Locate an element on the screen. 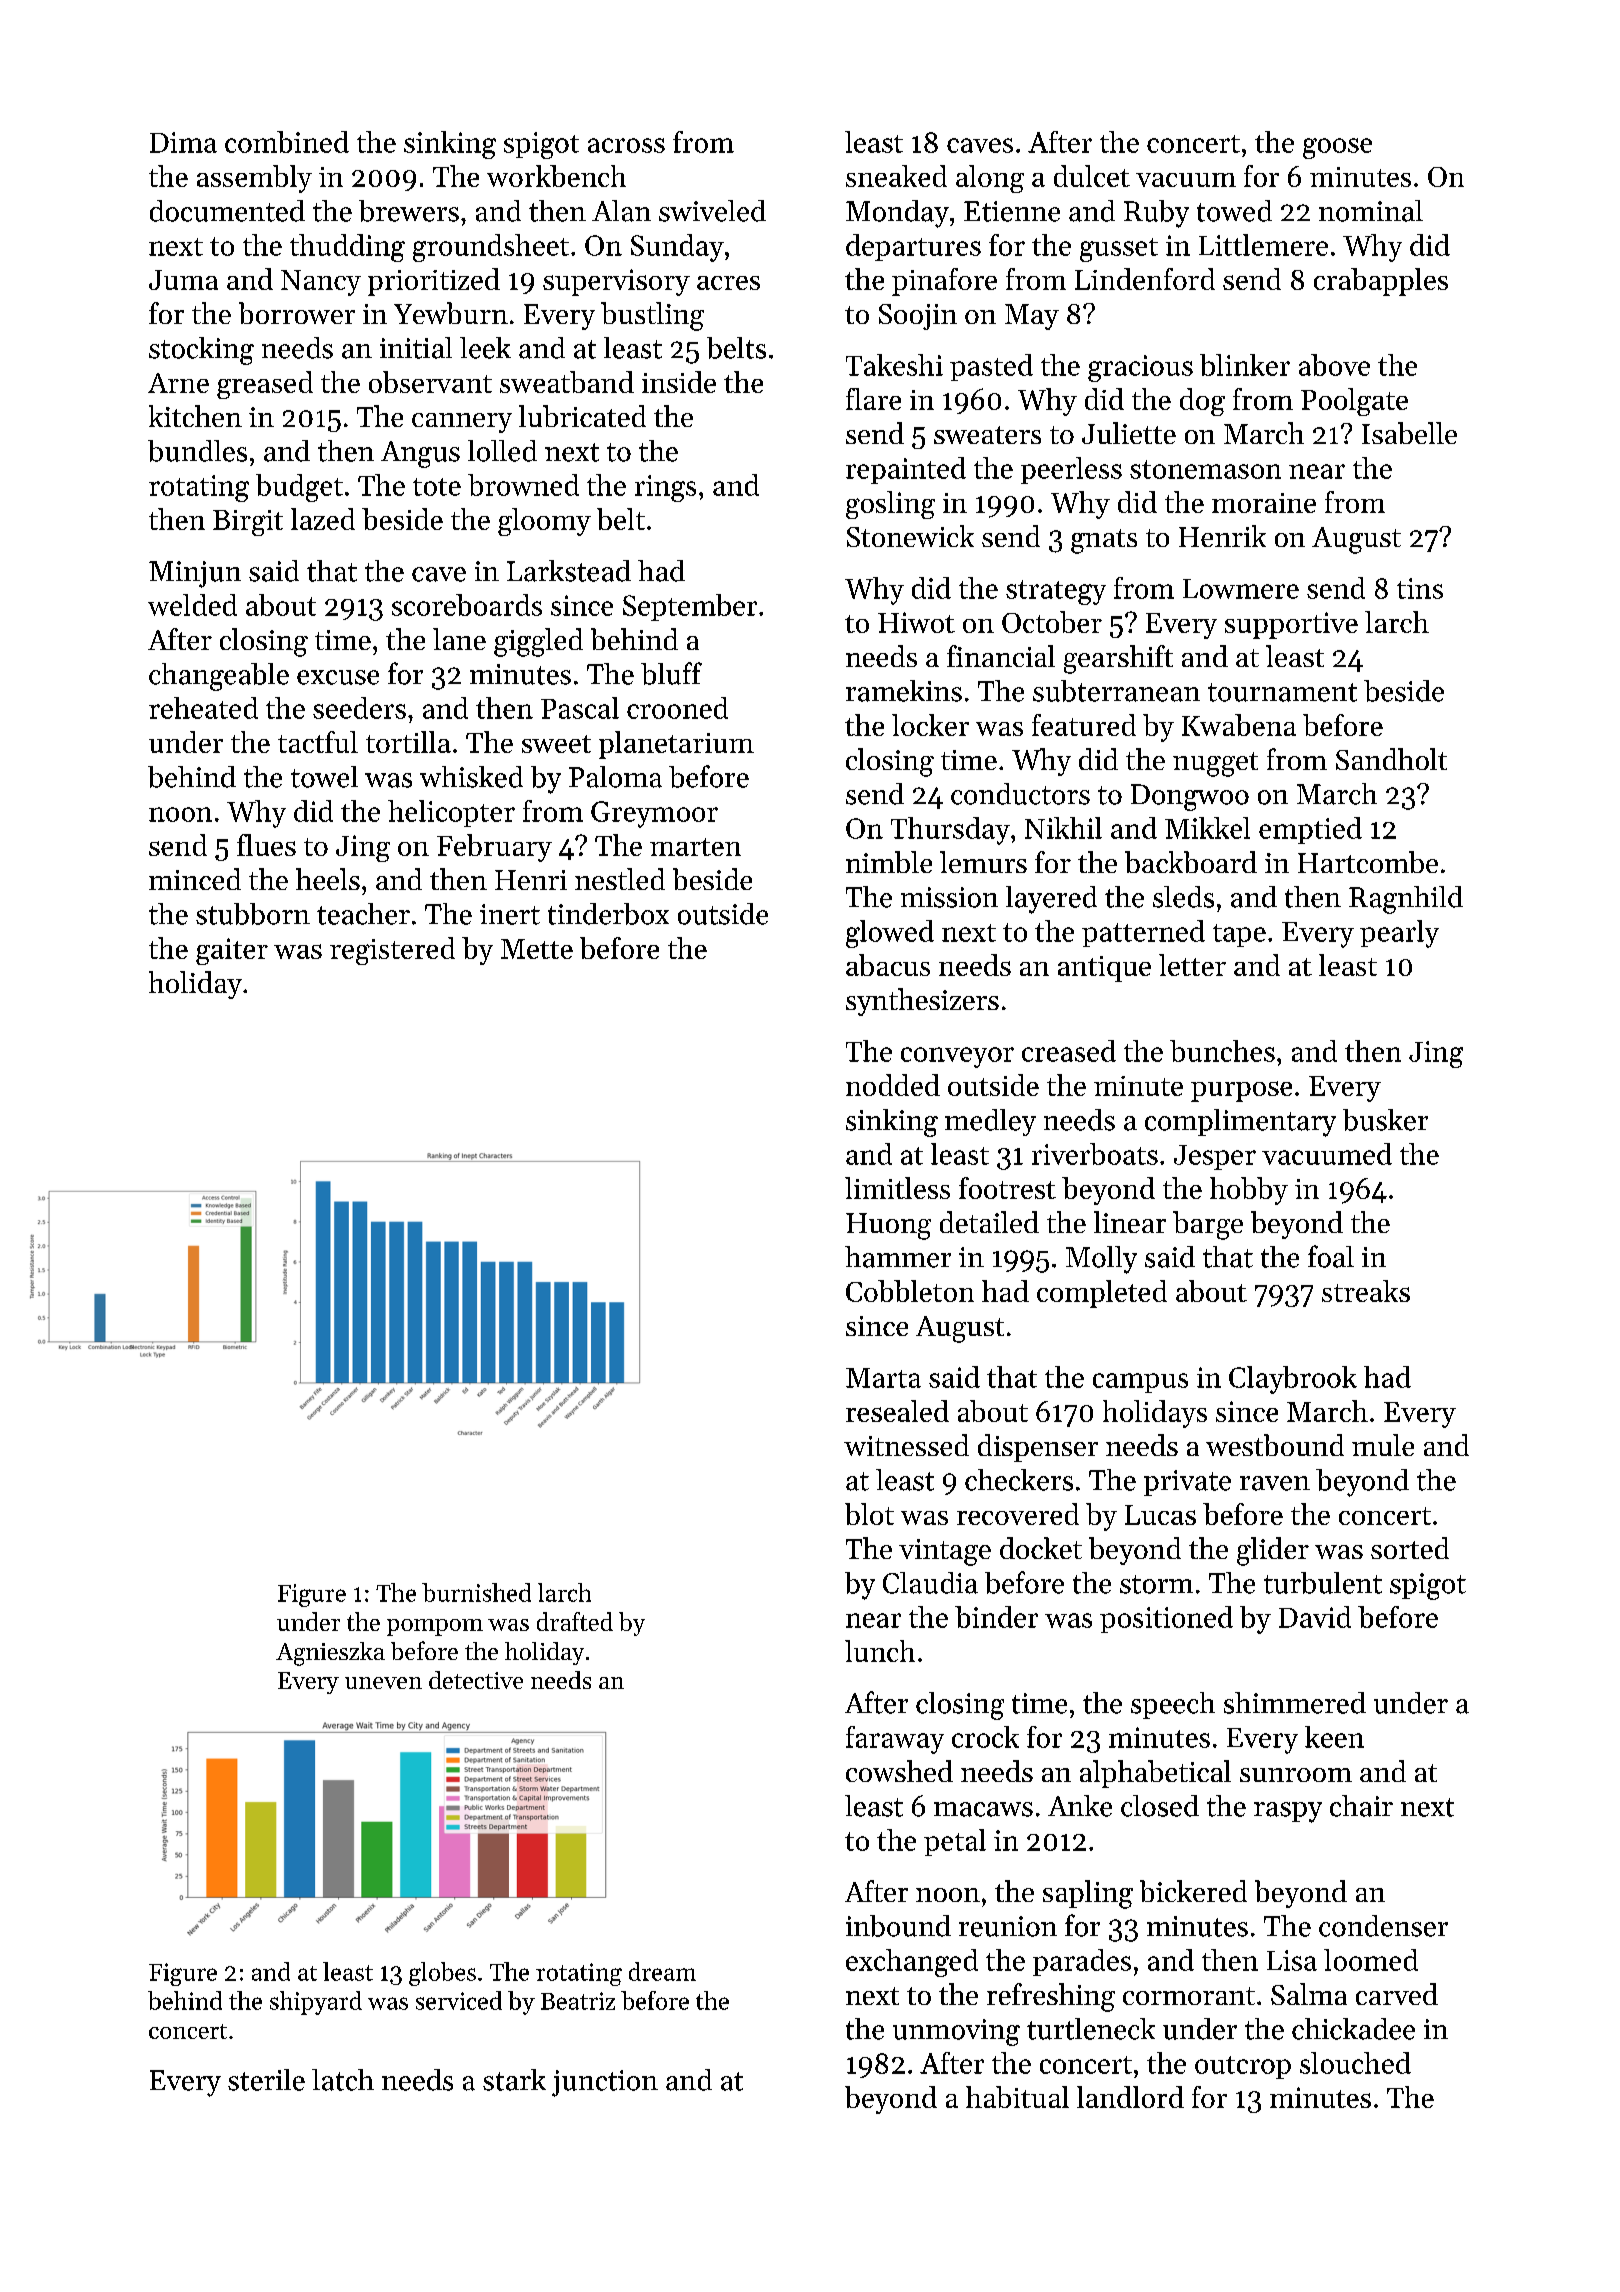 This screenshot has height=2292, width=1620. sterile is located at coordinates (266, 2080).
